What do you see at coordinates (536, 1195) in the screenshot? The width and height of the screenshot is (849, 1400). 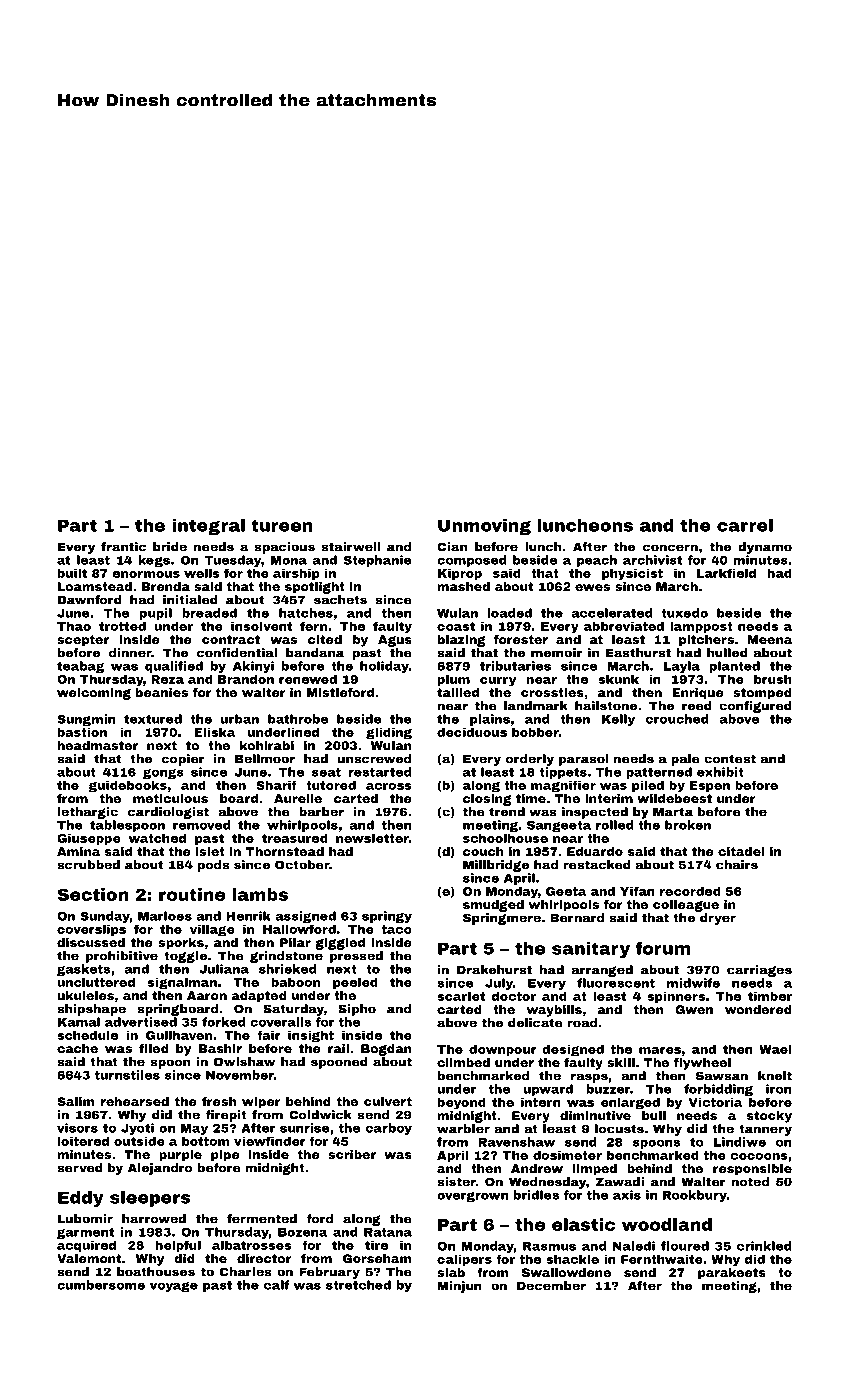 I see `bridles` at bounding box center [536, 1195].
